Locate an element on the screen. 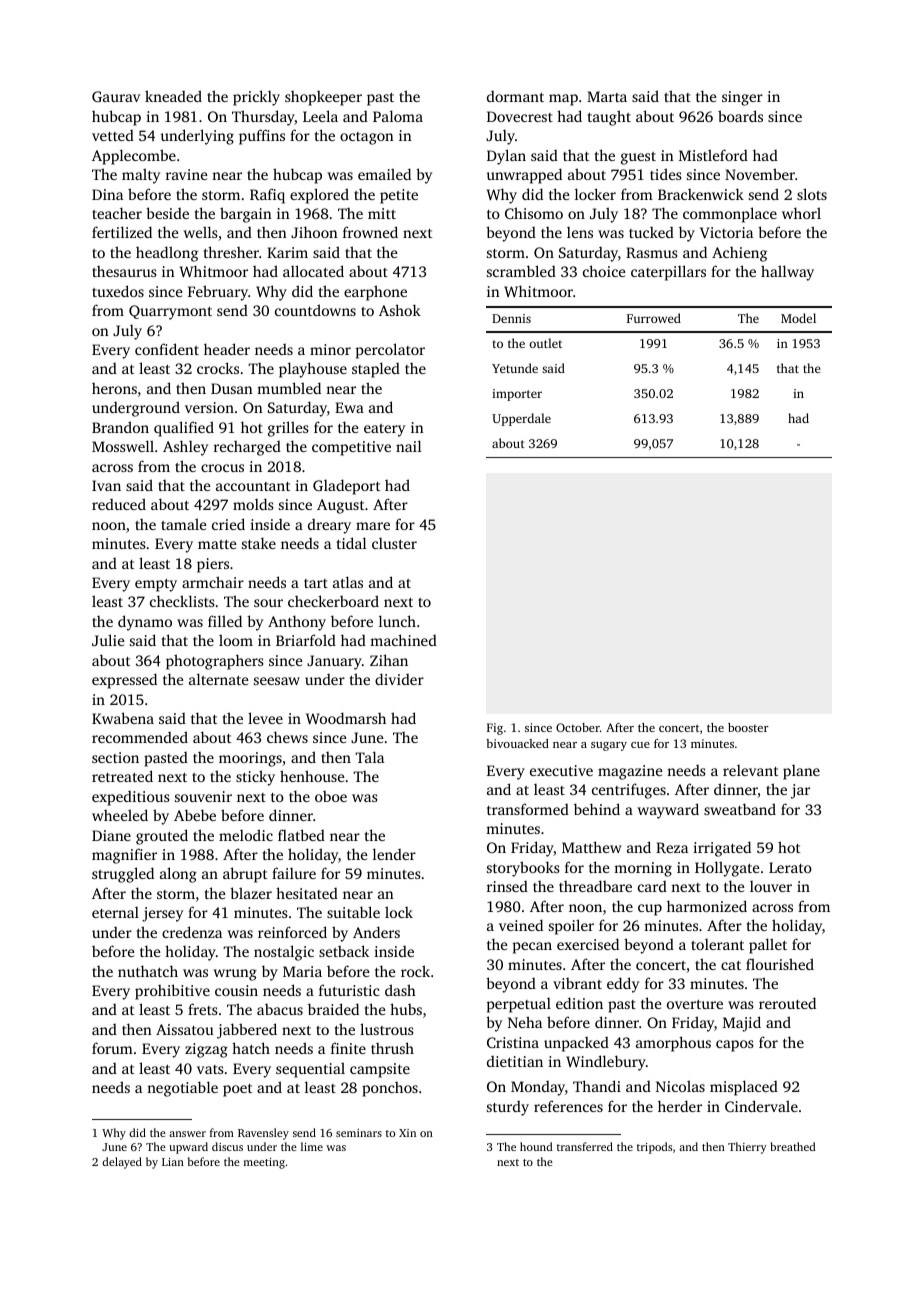 Image resolution: width=924 pixels, height=1311 pixels. moorings is located at coordinates (250, 759).
